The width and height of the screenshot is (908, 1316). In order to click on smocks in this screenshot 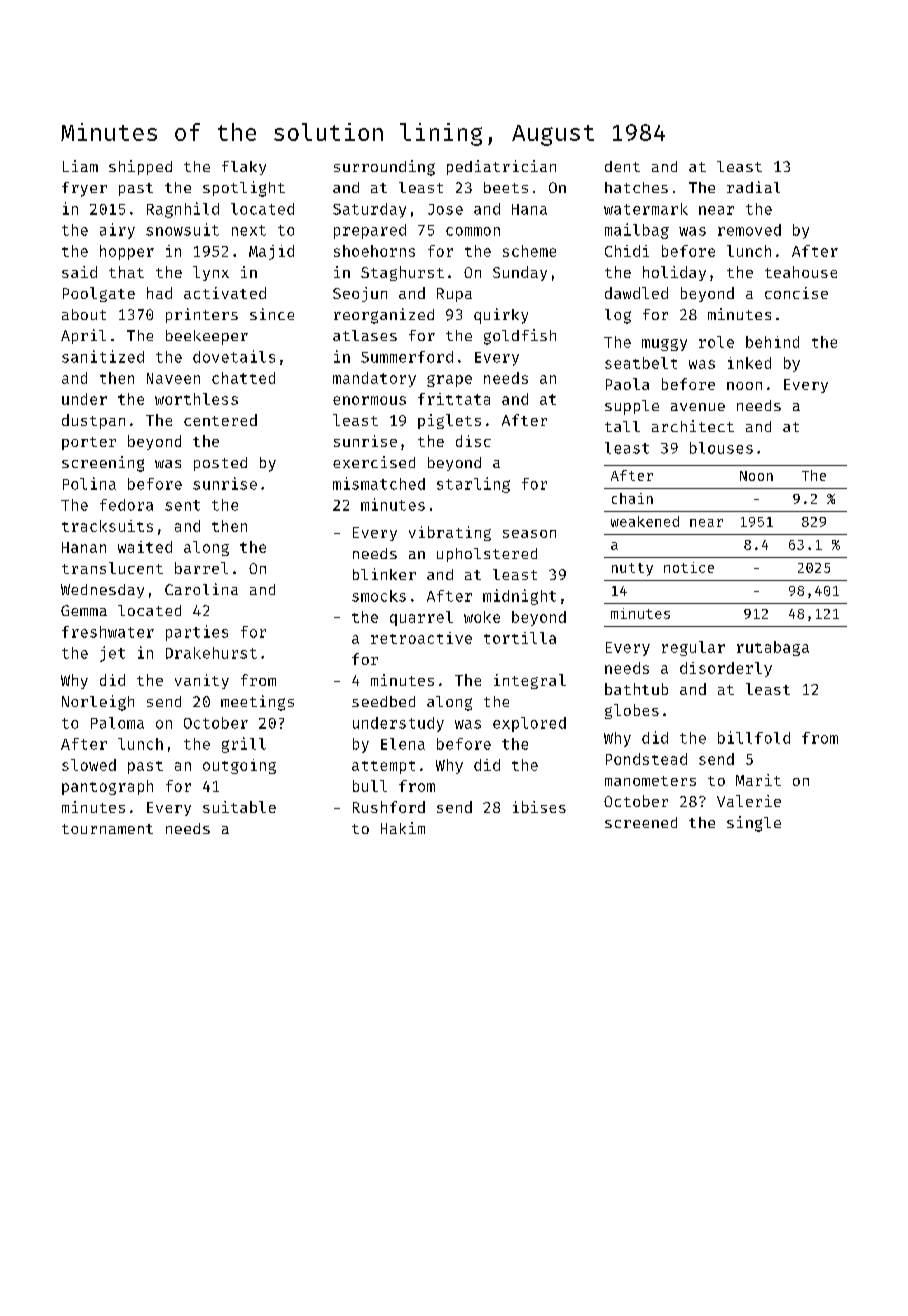, I will do `click(379, 596)`.
